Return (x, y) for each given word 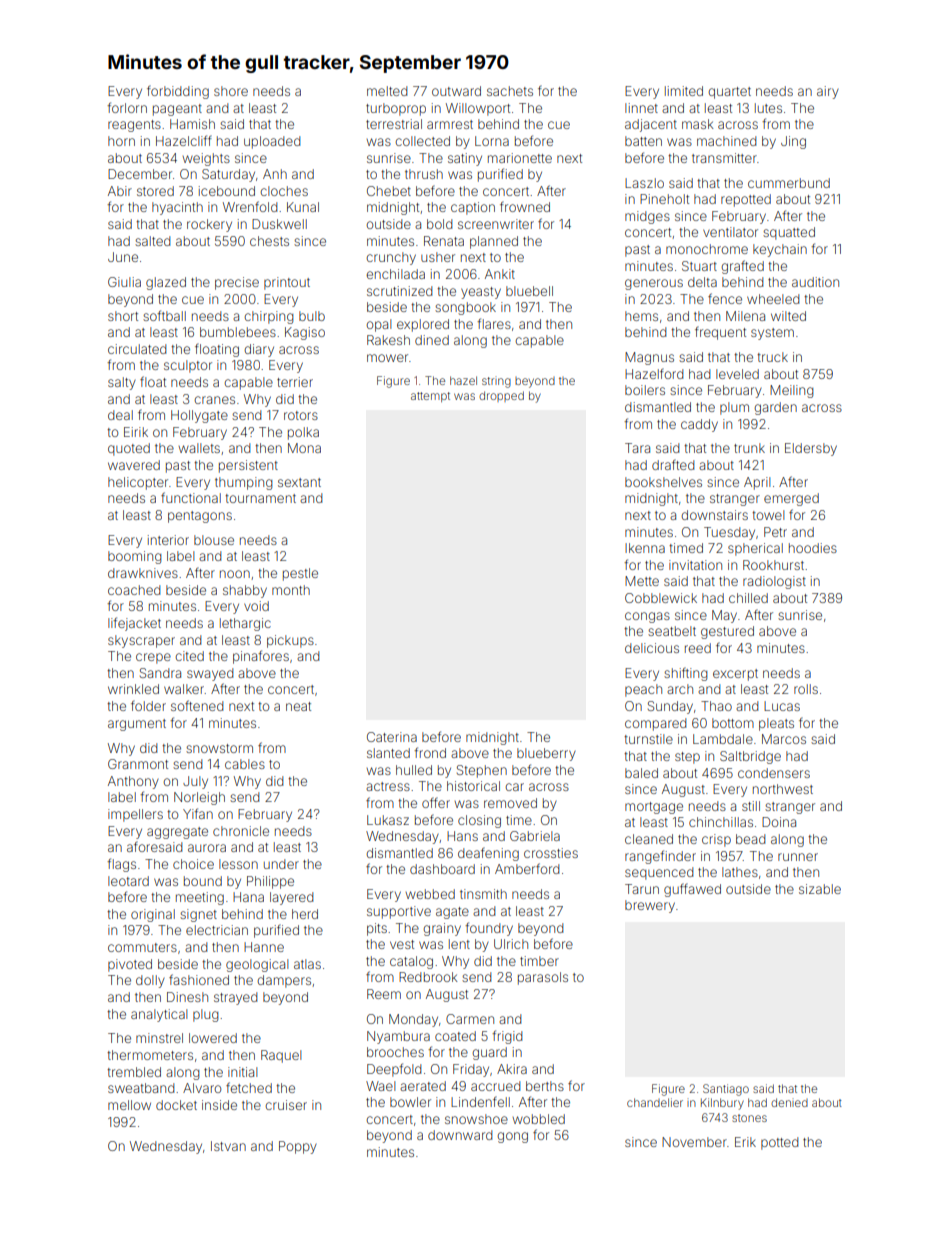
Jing (793, 142)
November (694, 1142)
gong (512, 1137)
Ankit (500, 274)
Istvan (228, 1146)
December (140, 174)
